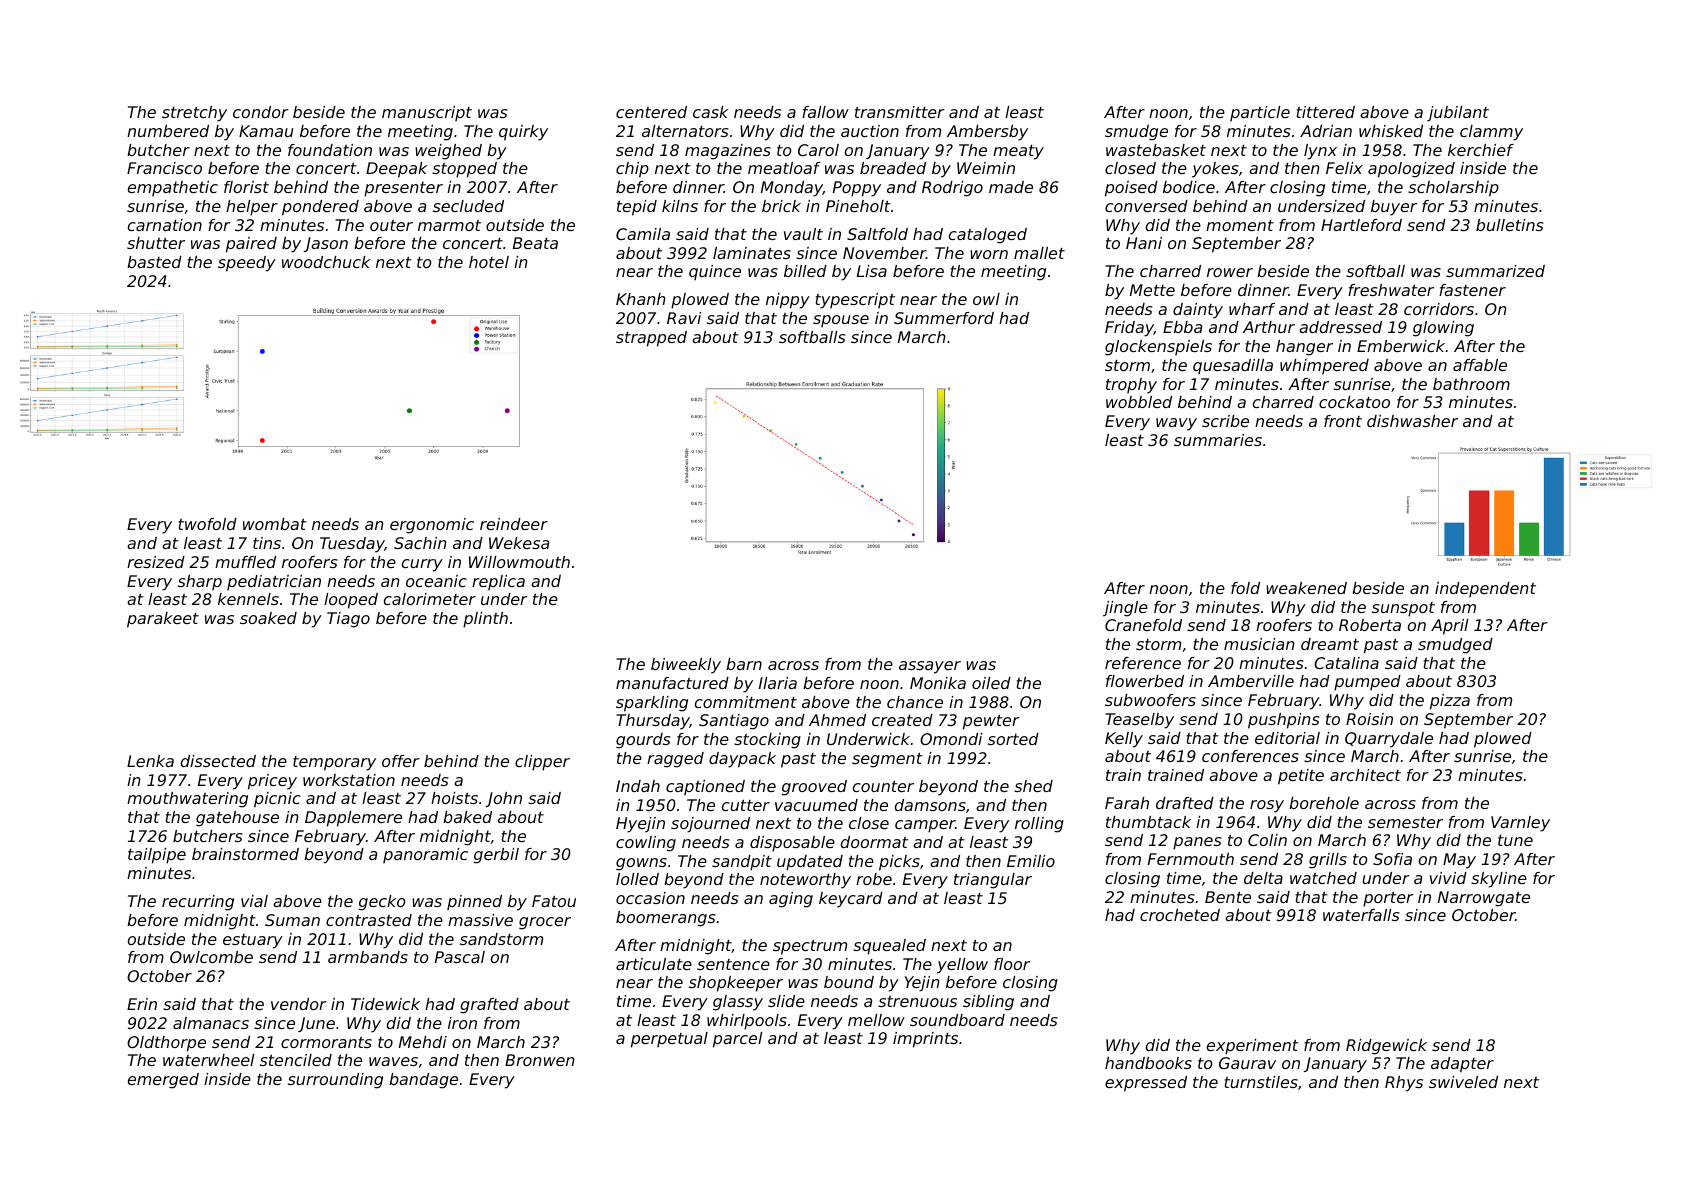 The height and width of the screenshot is (1190, 1682). I want to click on surrounding, so click(335, 1081).
